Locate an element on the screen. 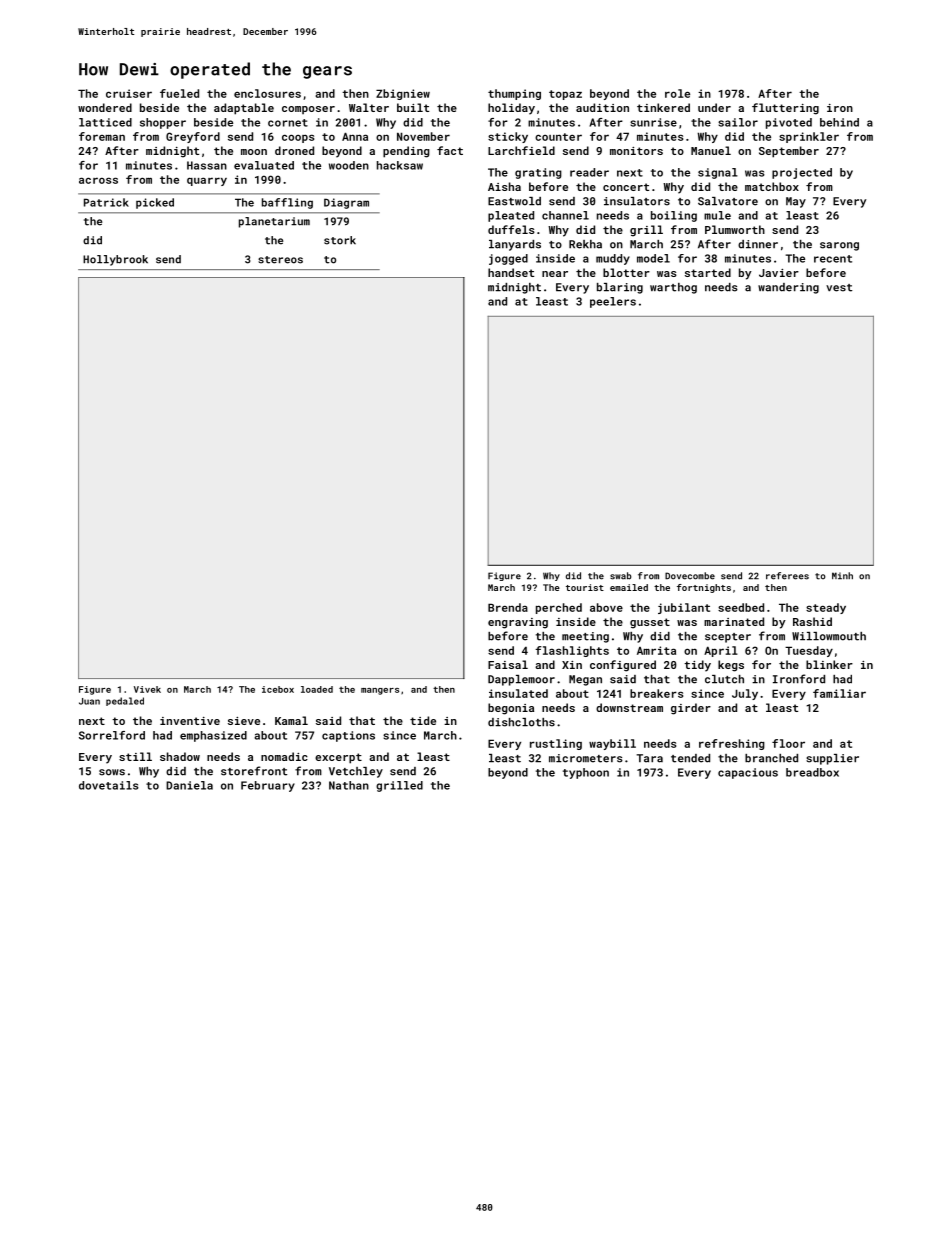 This screenshot has width=952, height=1233. engraving is located at coordinates (518, 623).
